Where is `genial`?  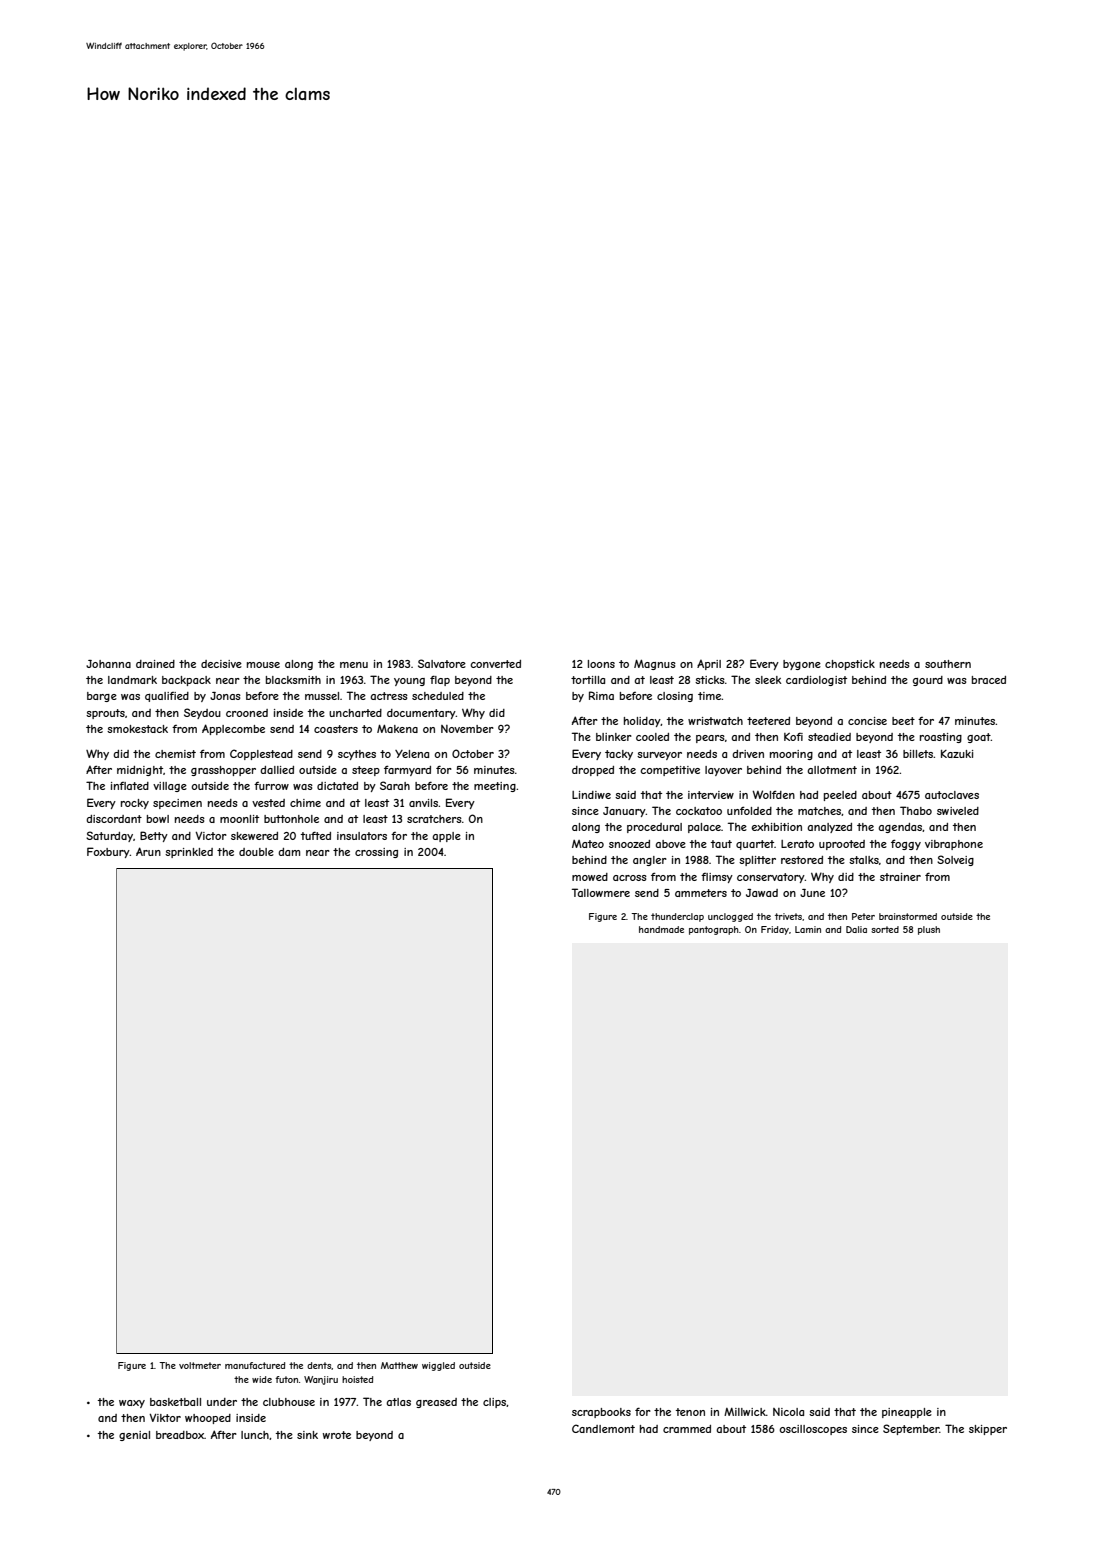 genial is located at coordinates (134, 1436).
